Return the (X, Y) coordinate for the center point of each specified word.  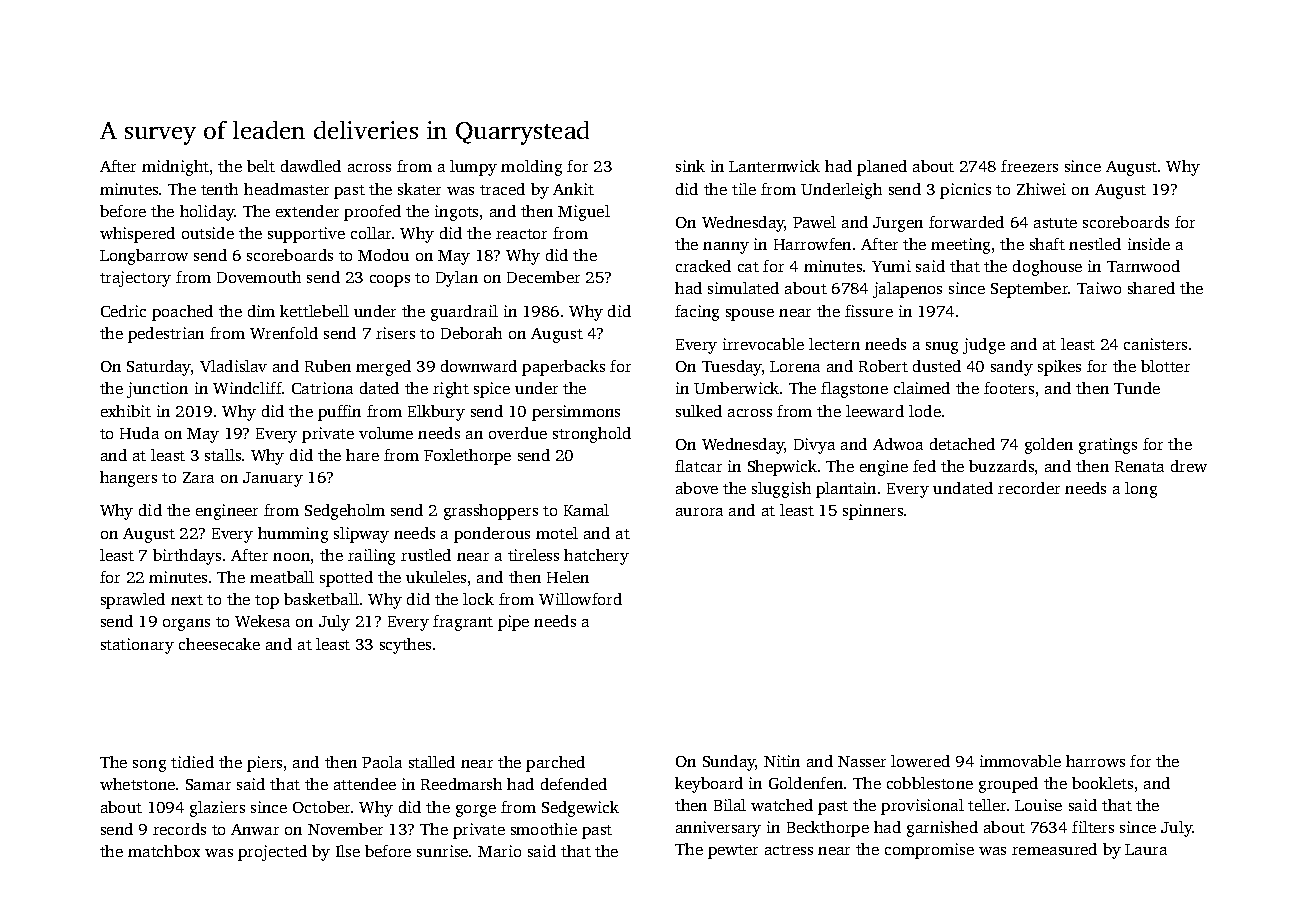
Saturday (159, 368)
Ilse (348, 851)
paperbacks (563, 368)
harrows (1095, 761)
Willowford (580, 599)
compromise (929, 851)
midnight (175, 168)
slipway (361, 535)
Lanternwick (774, 166)
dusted (937, 366)
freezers (1029, 166)
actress (789, 850)
